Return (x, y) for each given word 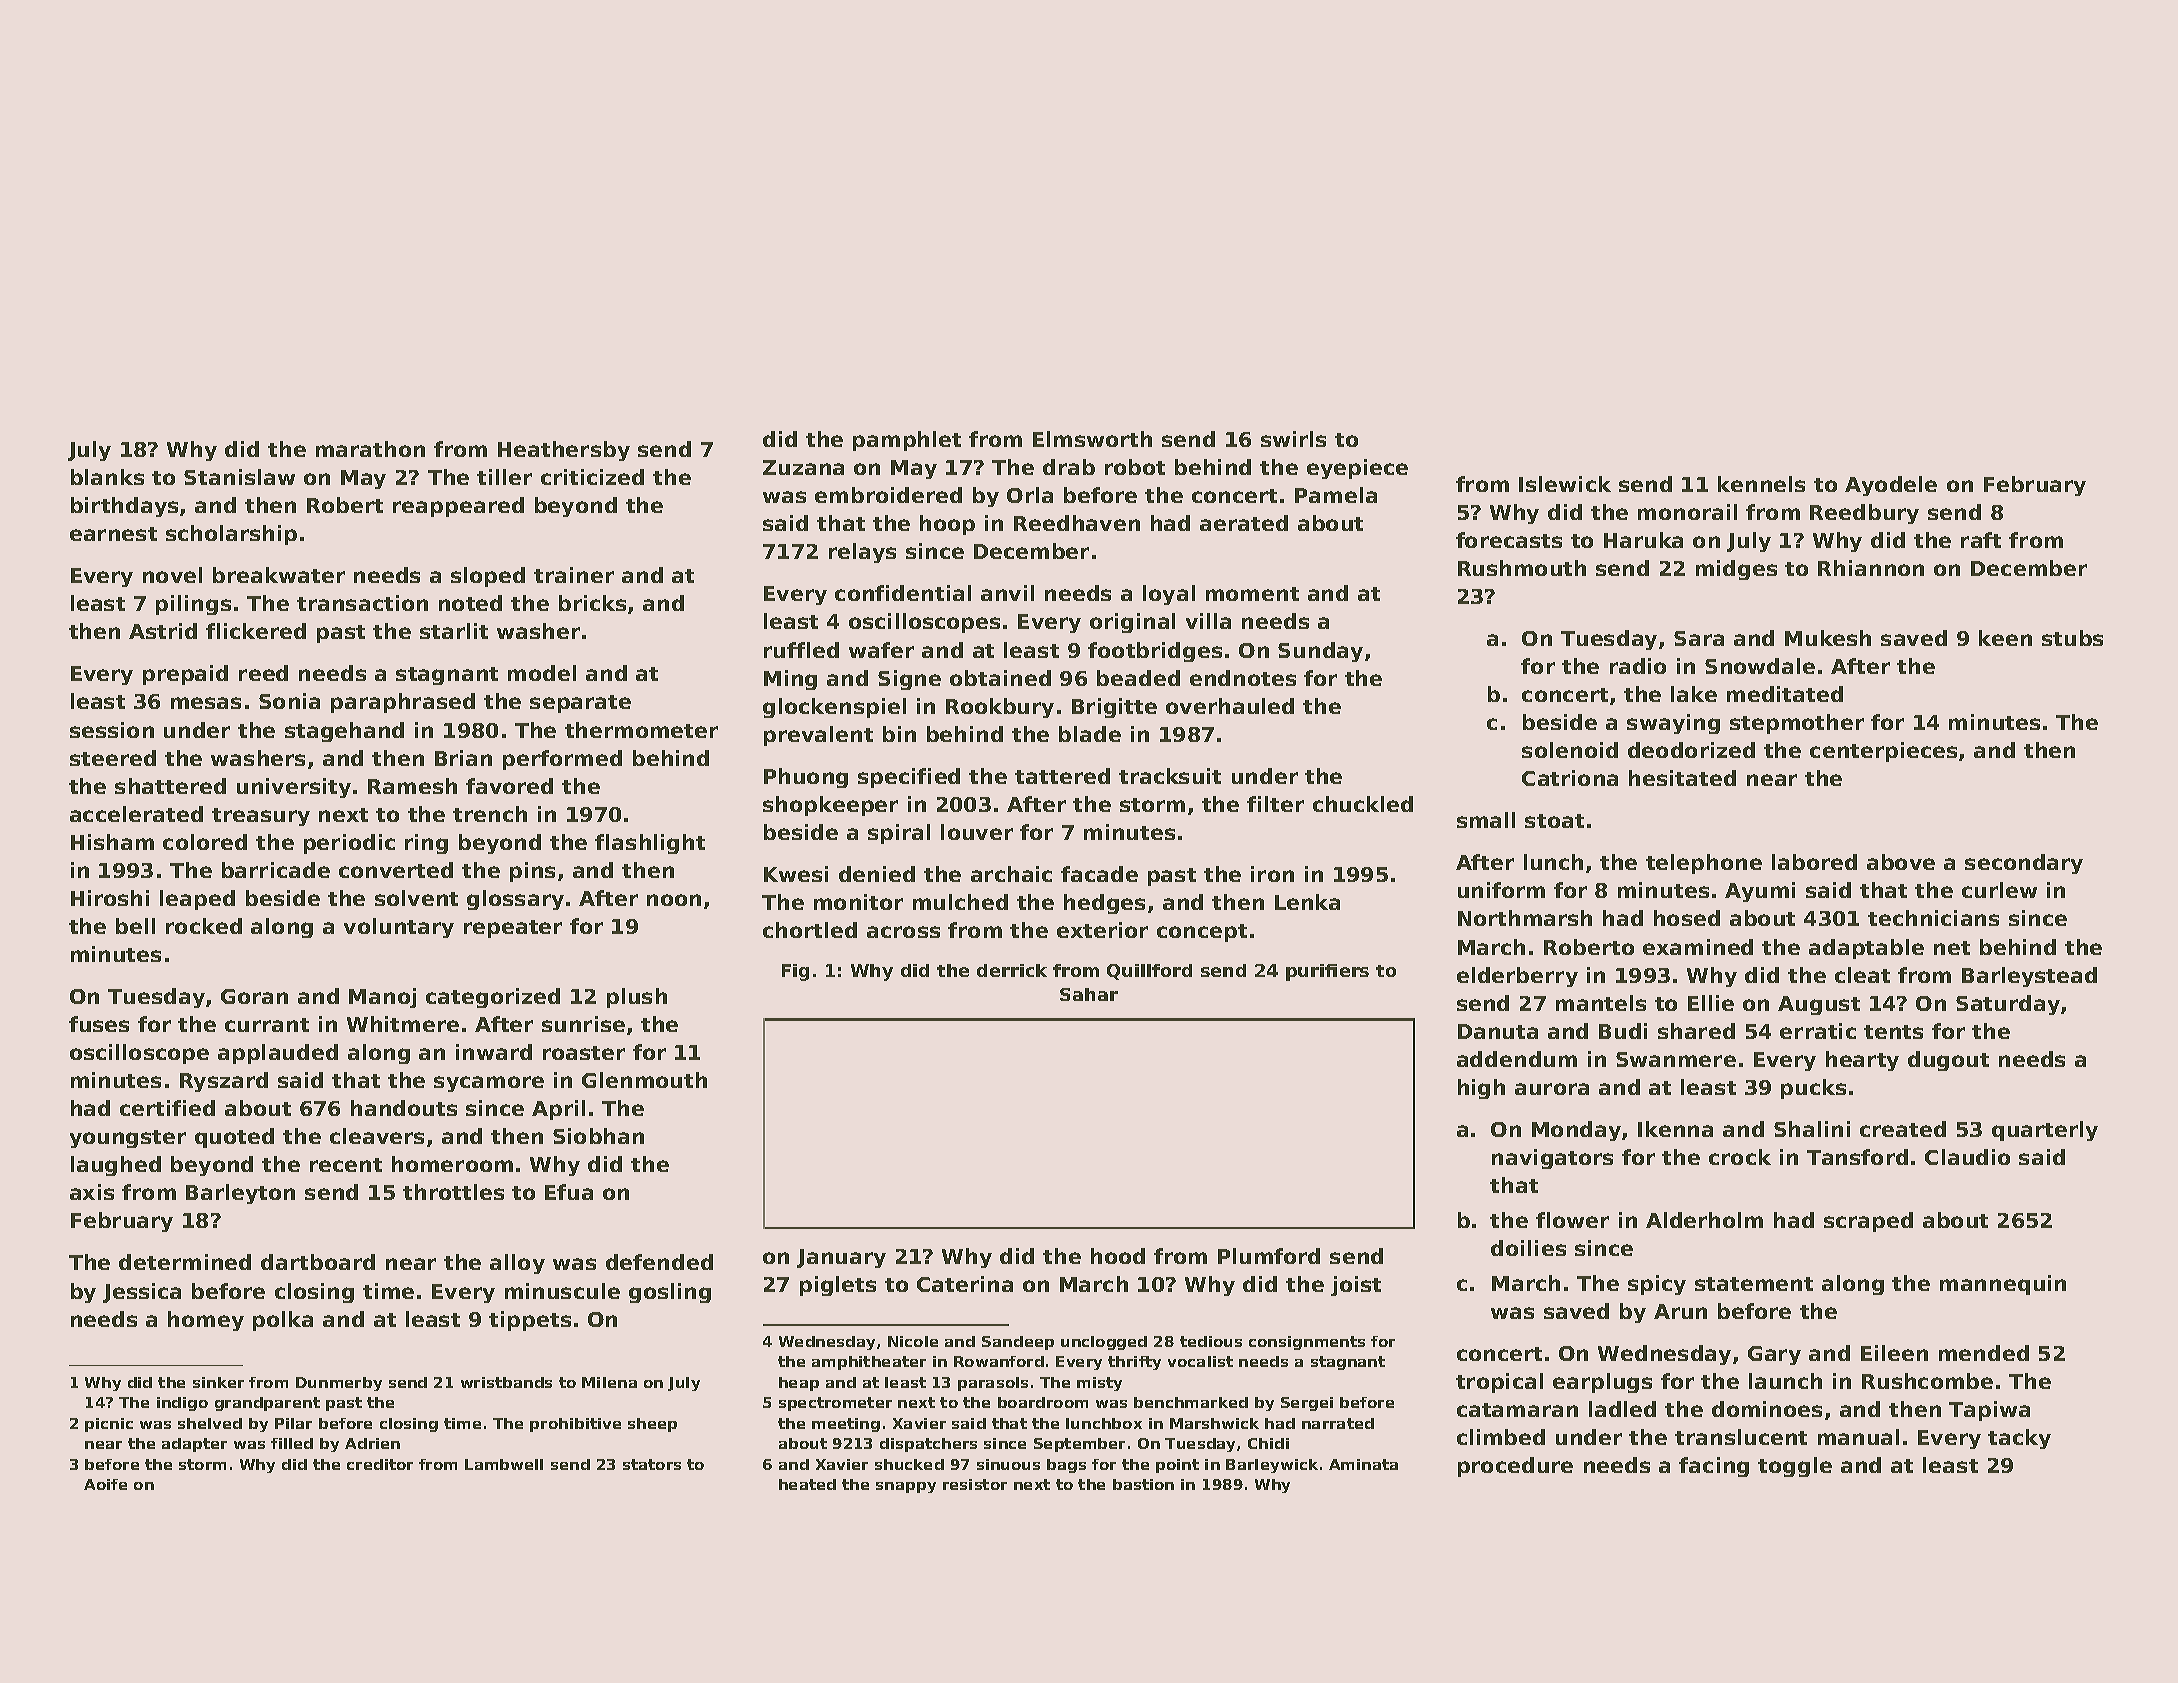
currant (267, 1025)
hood (1118, 1256)
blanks (107, 477)
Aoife (105, 1484)
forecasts (1509, 540)
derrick (1012, 970)
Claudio (1967, 1157)
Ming (790, 680)
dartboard (318, 1262)
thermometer (641, 730)
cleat (1862, 975)
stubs (2072, 638)
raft (1981, 540)
